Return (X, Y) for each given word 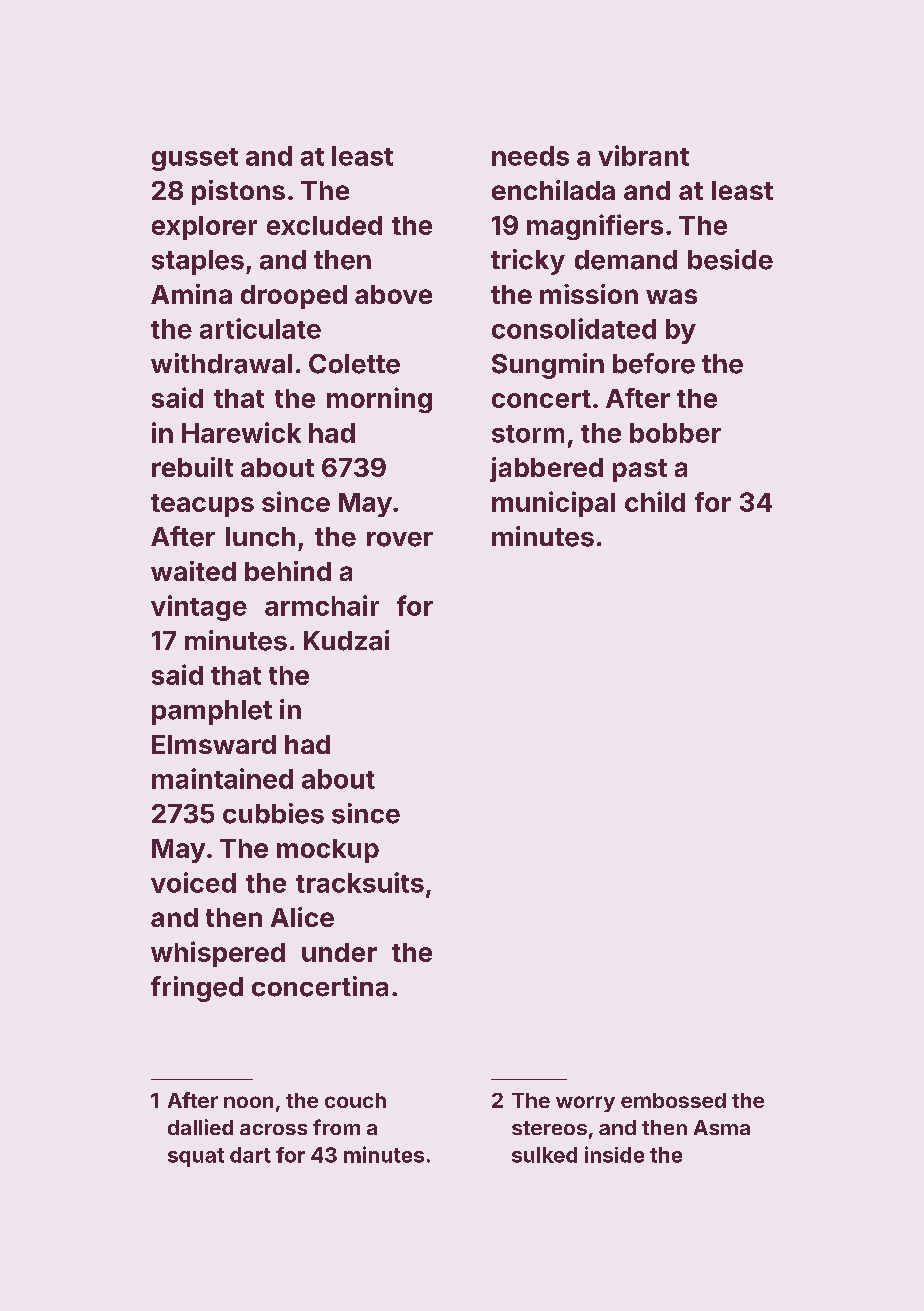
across (273, 1129)
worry (585, 1104)
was (671, 296)
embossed (673, 1100)
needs (530, 156)
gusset (195, 159)
